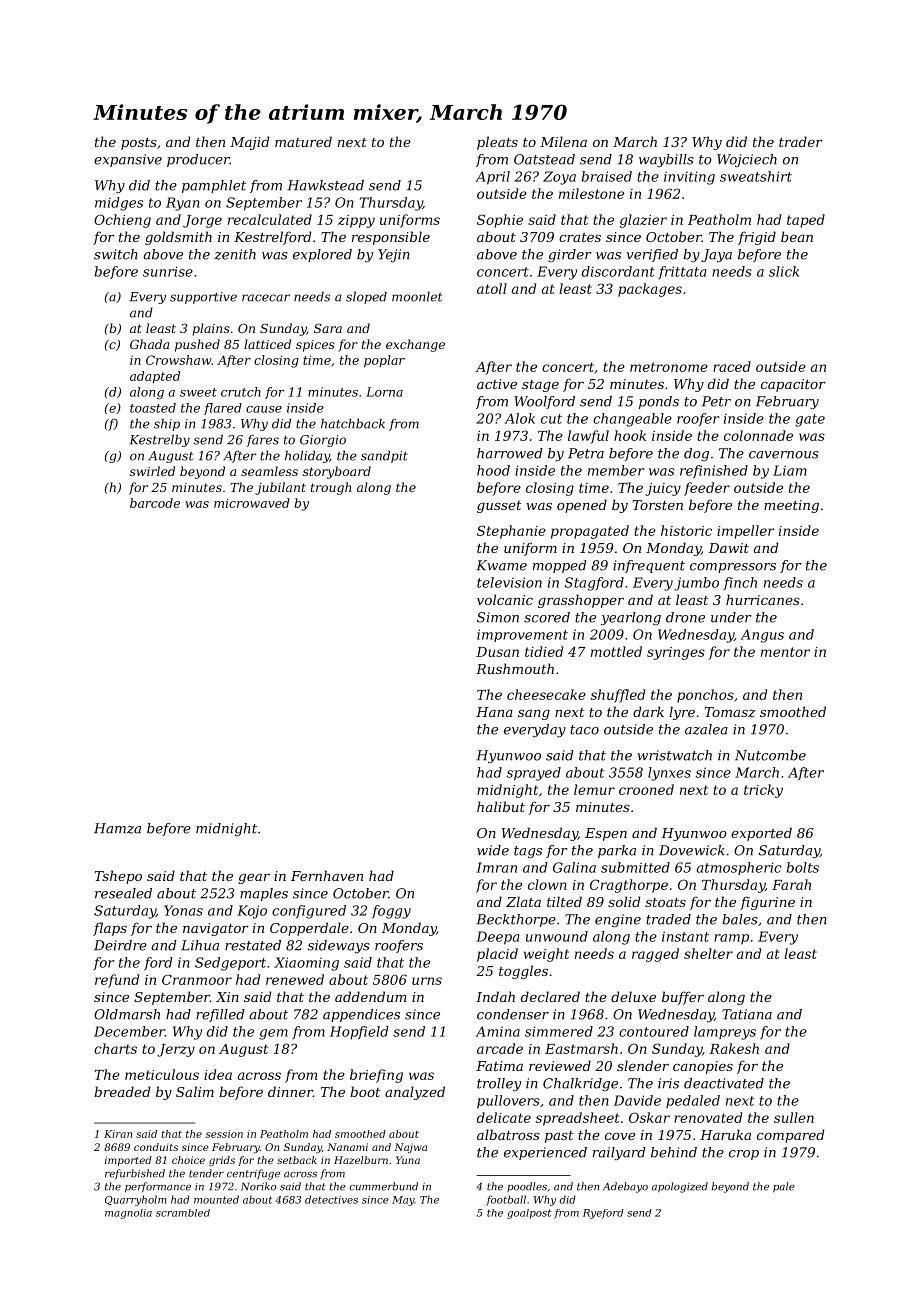 The width and height of the document is (924, 1308). Describe the element at coordinates (635, 867) in the document. I see `submitted` at that location.
